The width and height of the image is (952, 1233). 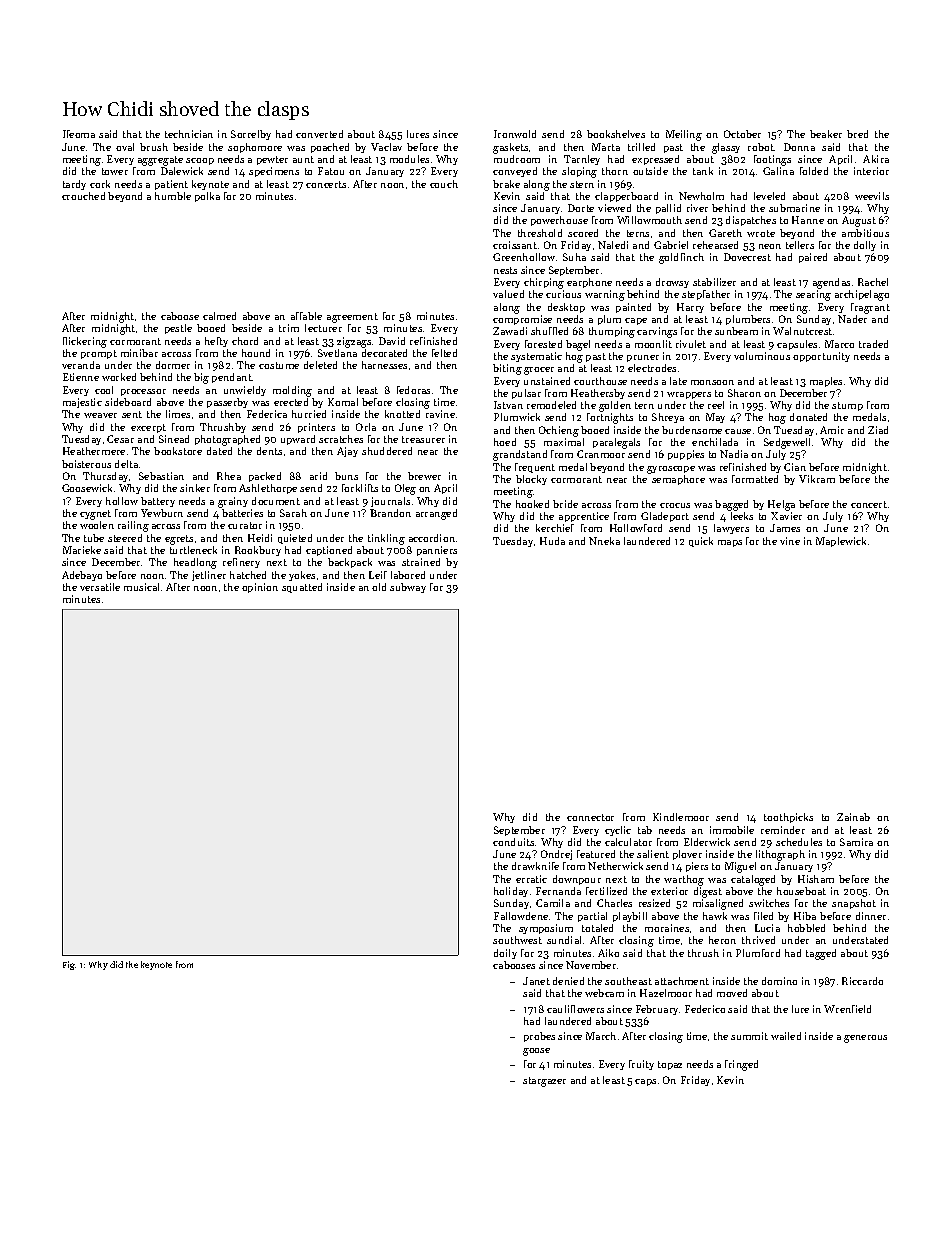 What do you see at coordinates (841, 542) in the image?
I see `Maplewick` at bounding box center [841, 542].
